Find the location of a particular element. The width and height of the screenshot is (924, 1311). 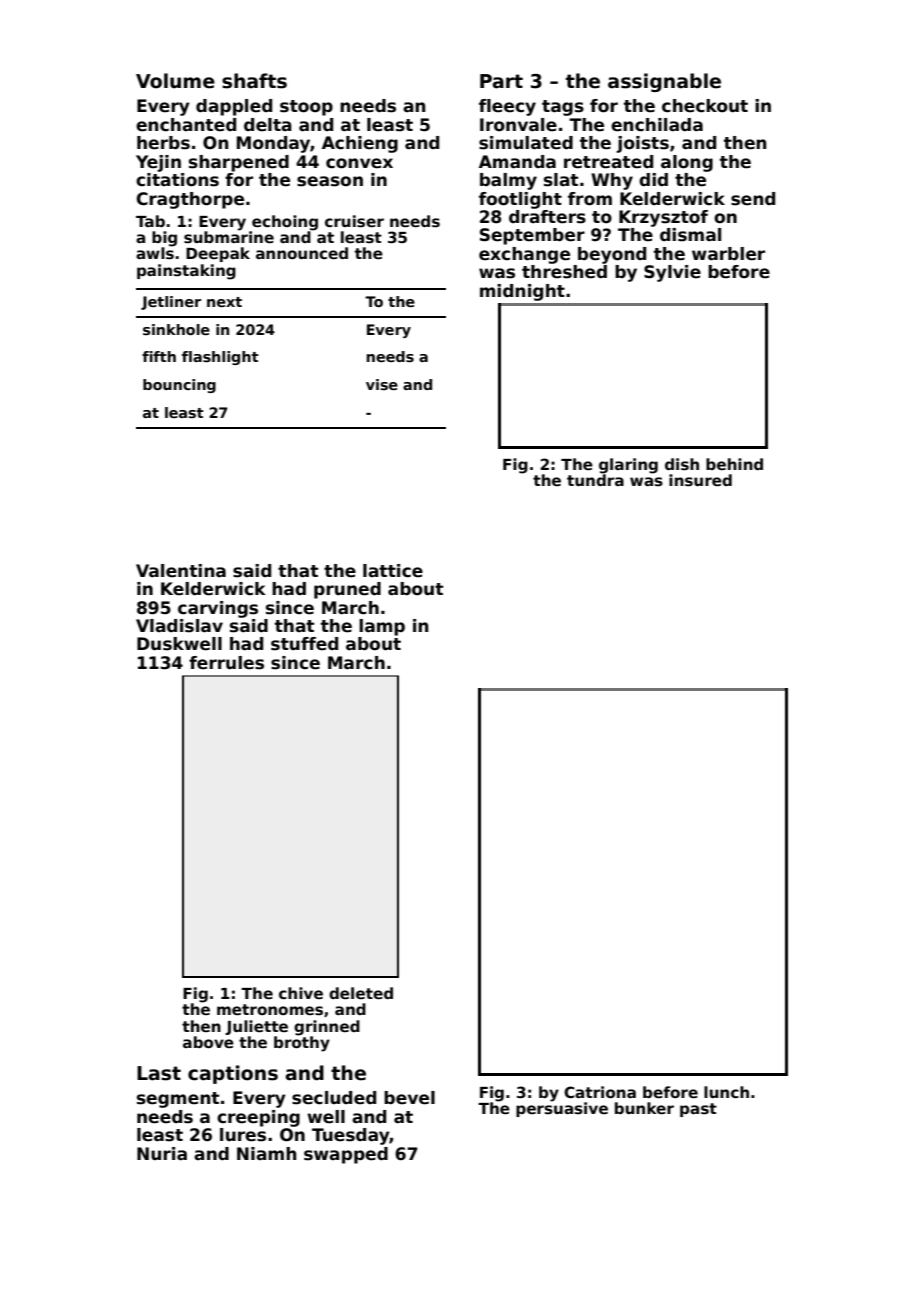

persuasive is located at coordinates (562, 1109).
